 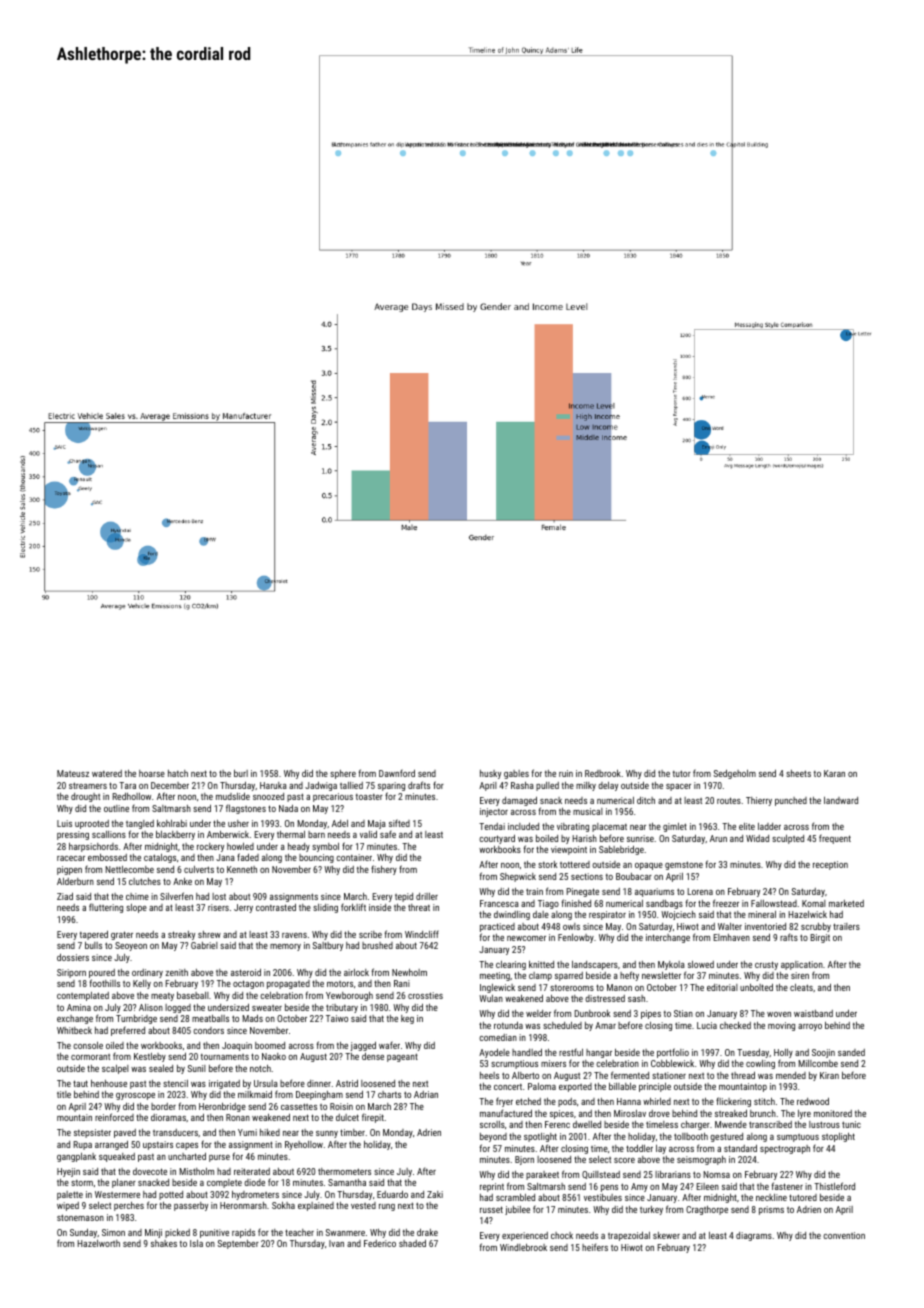 What do you see at coordinates (801, 987) in the page?
I see `cleats` at bounding box center [801, 987].
